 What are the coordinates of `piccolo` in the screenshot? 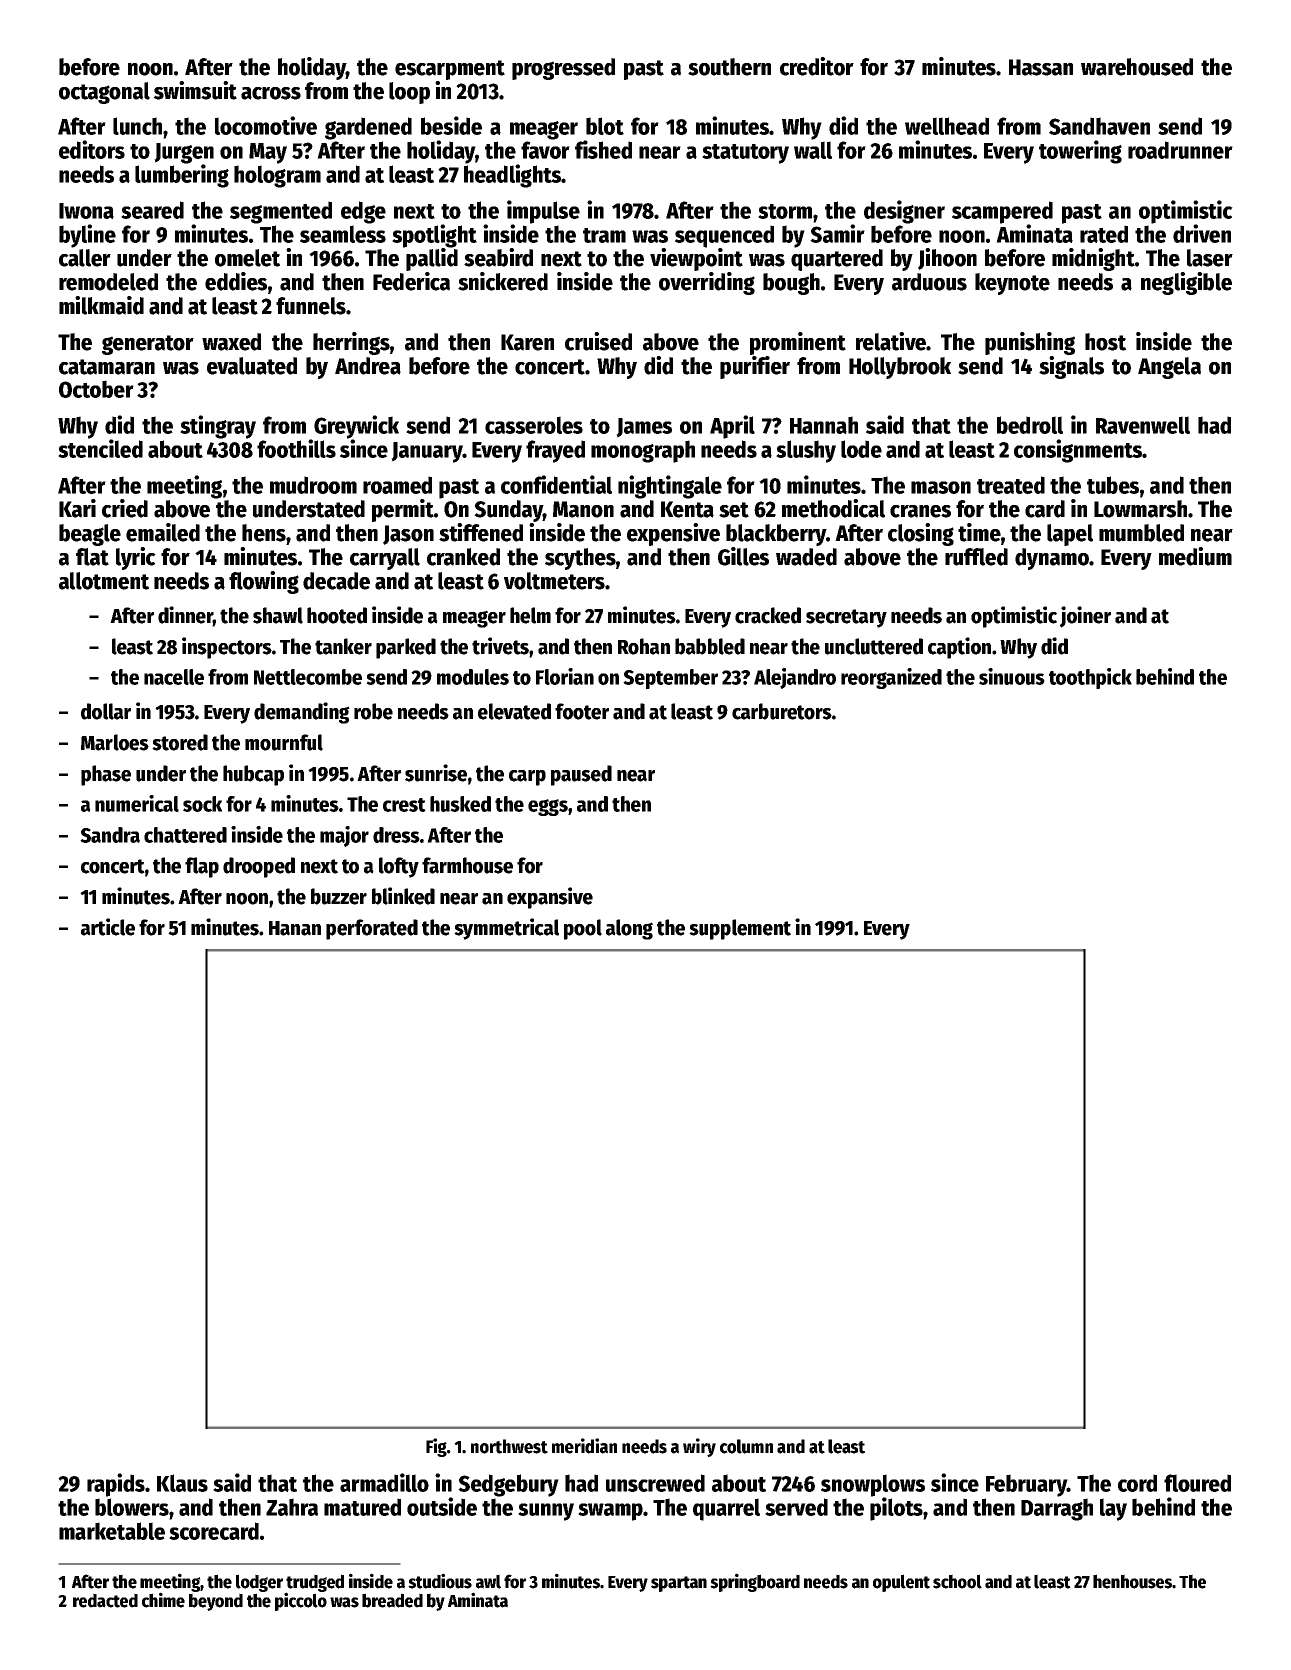 It's located at (301, 1601).
